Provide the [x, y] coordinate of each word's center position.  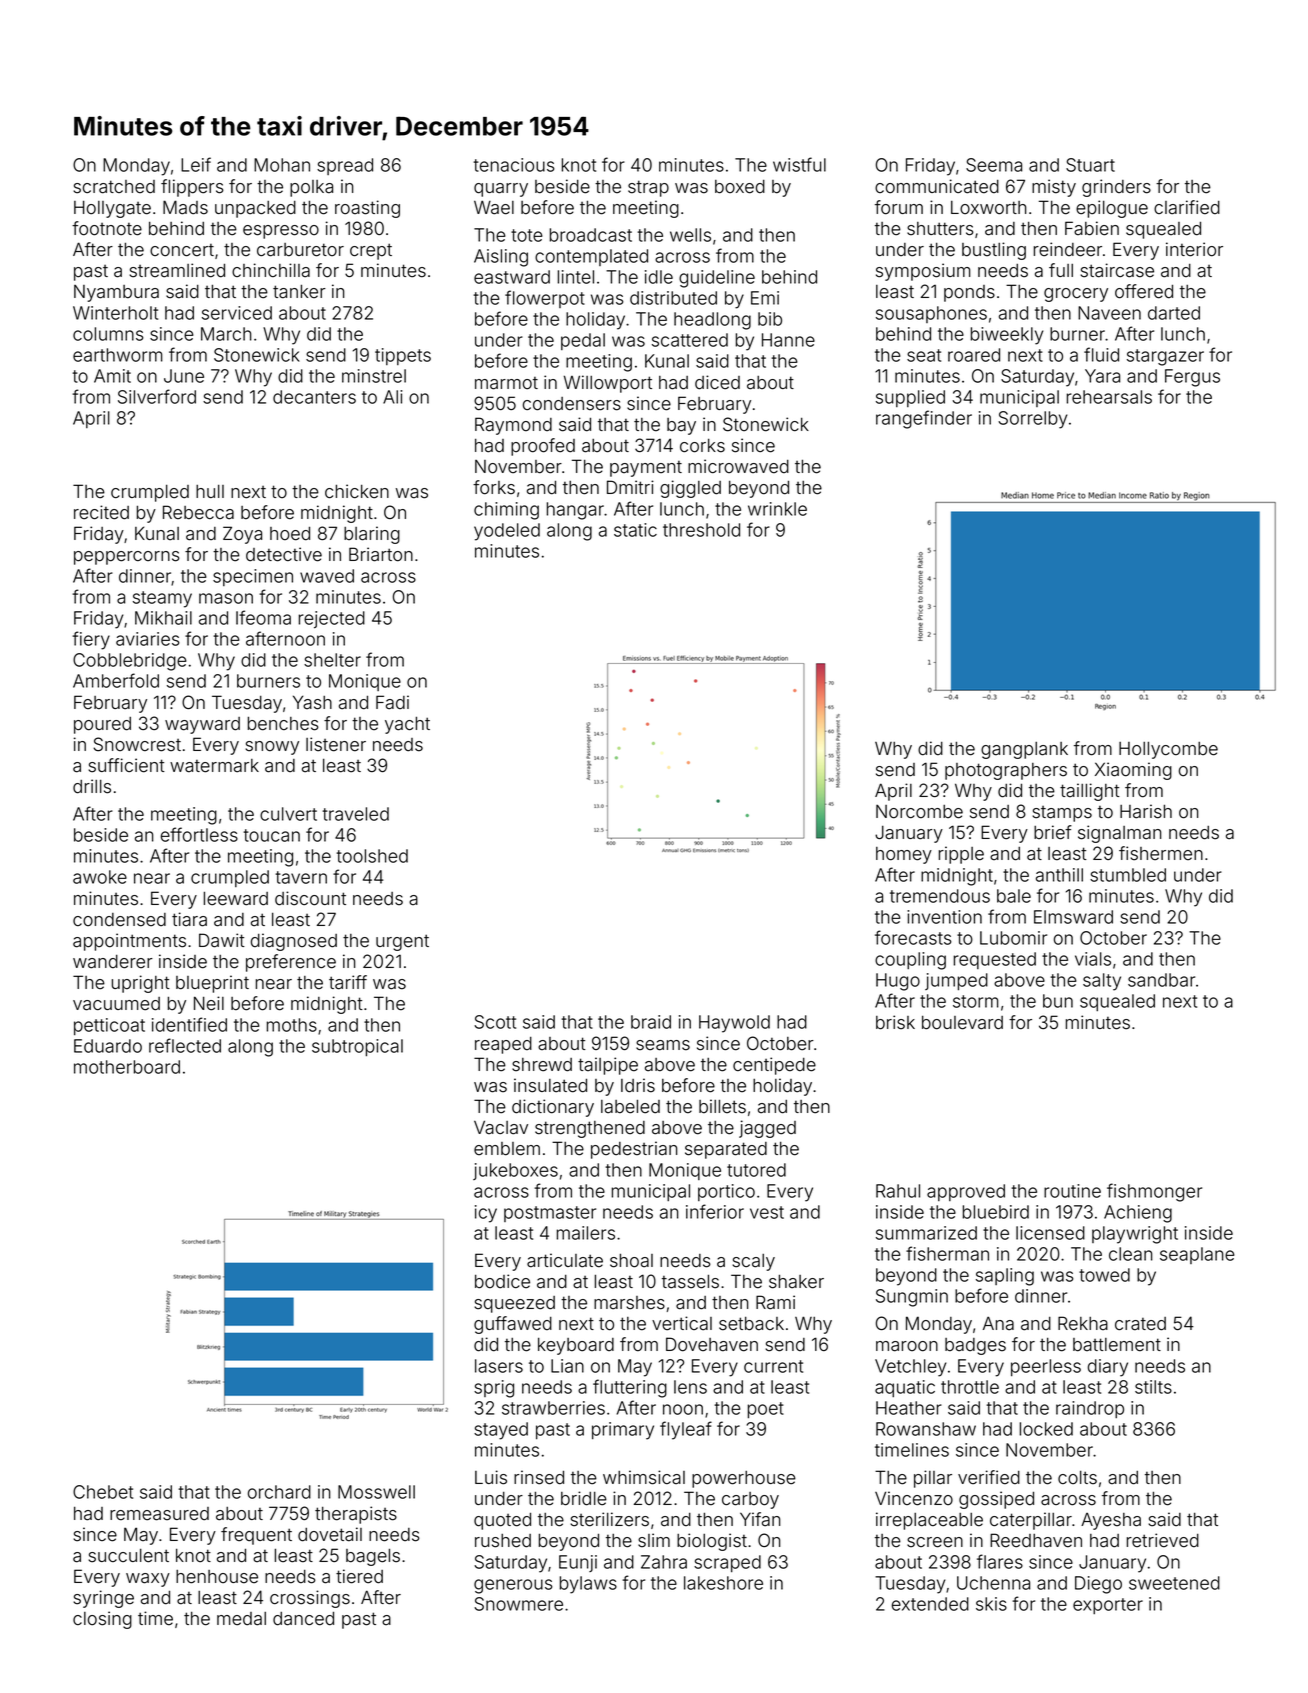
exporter [1108, 1606]
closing [102, 1620]
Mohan [282, 165]
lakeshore [723, 1583]
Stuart [1090, 165]
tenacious [514, 165]
